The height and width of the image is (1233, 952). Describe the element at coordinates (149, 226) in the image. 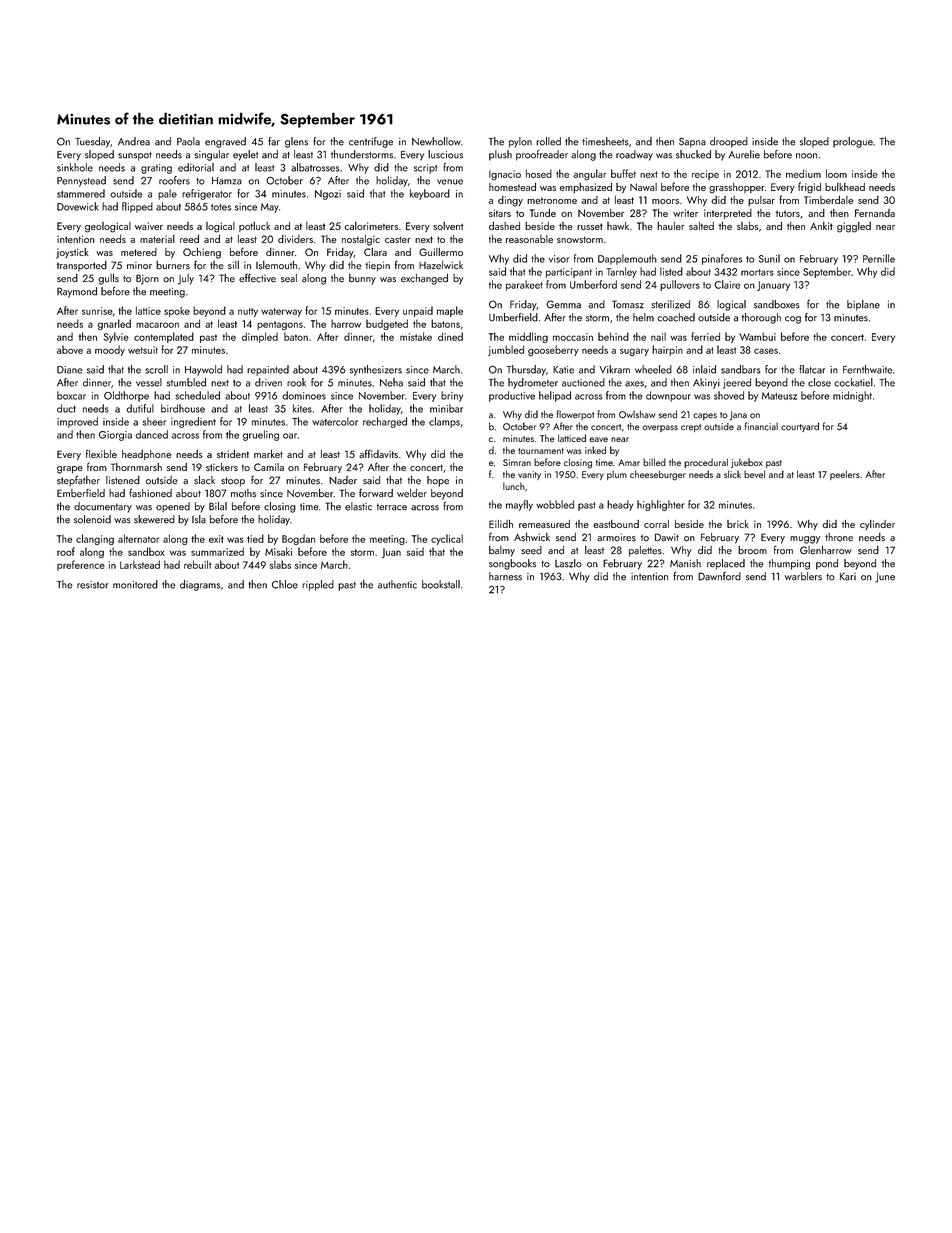

I see `waiver` at that location.
